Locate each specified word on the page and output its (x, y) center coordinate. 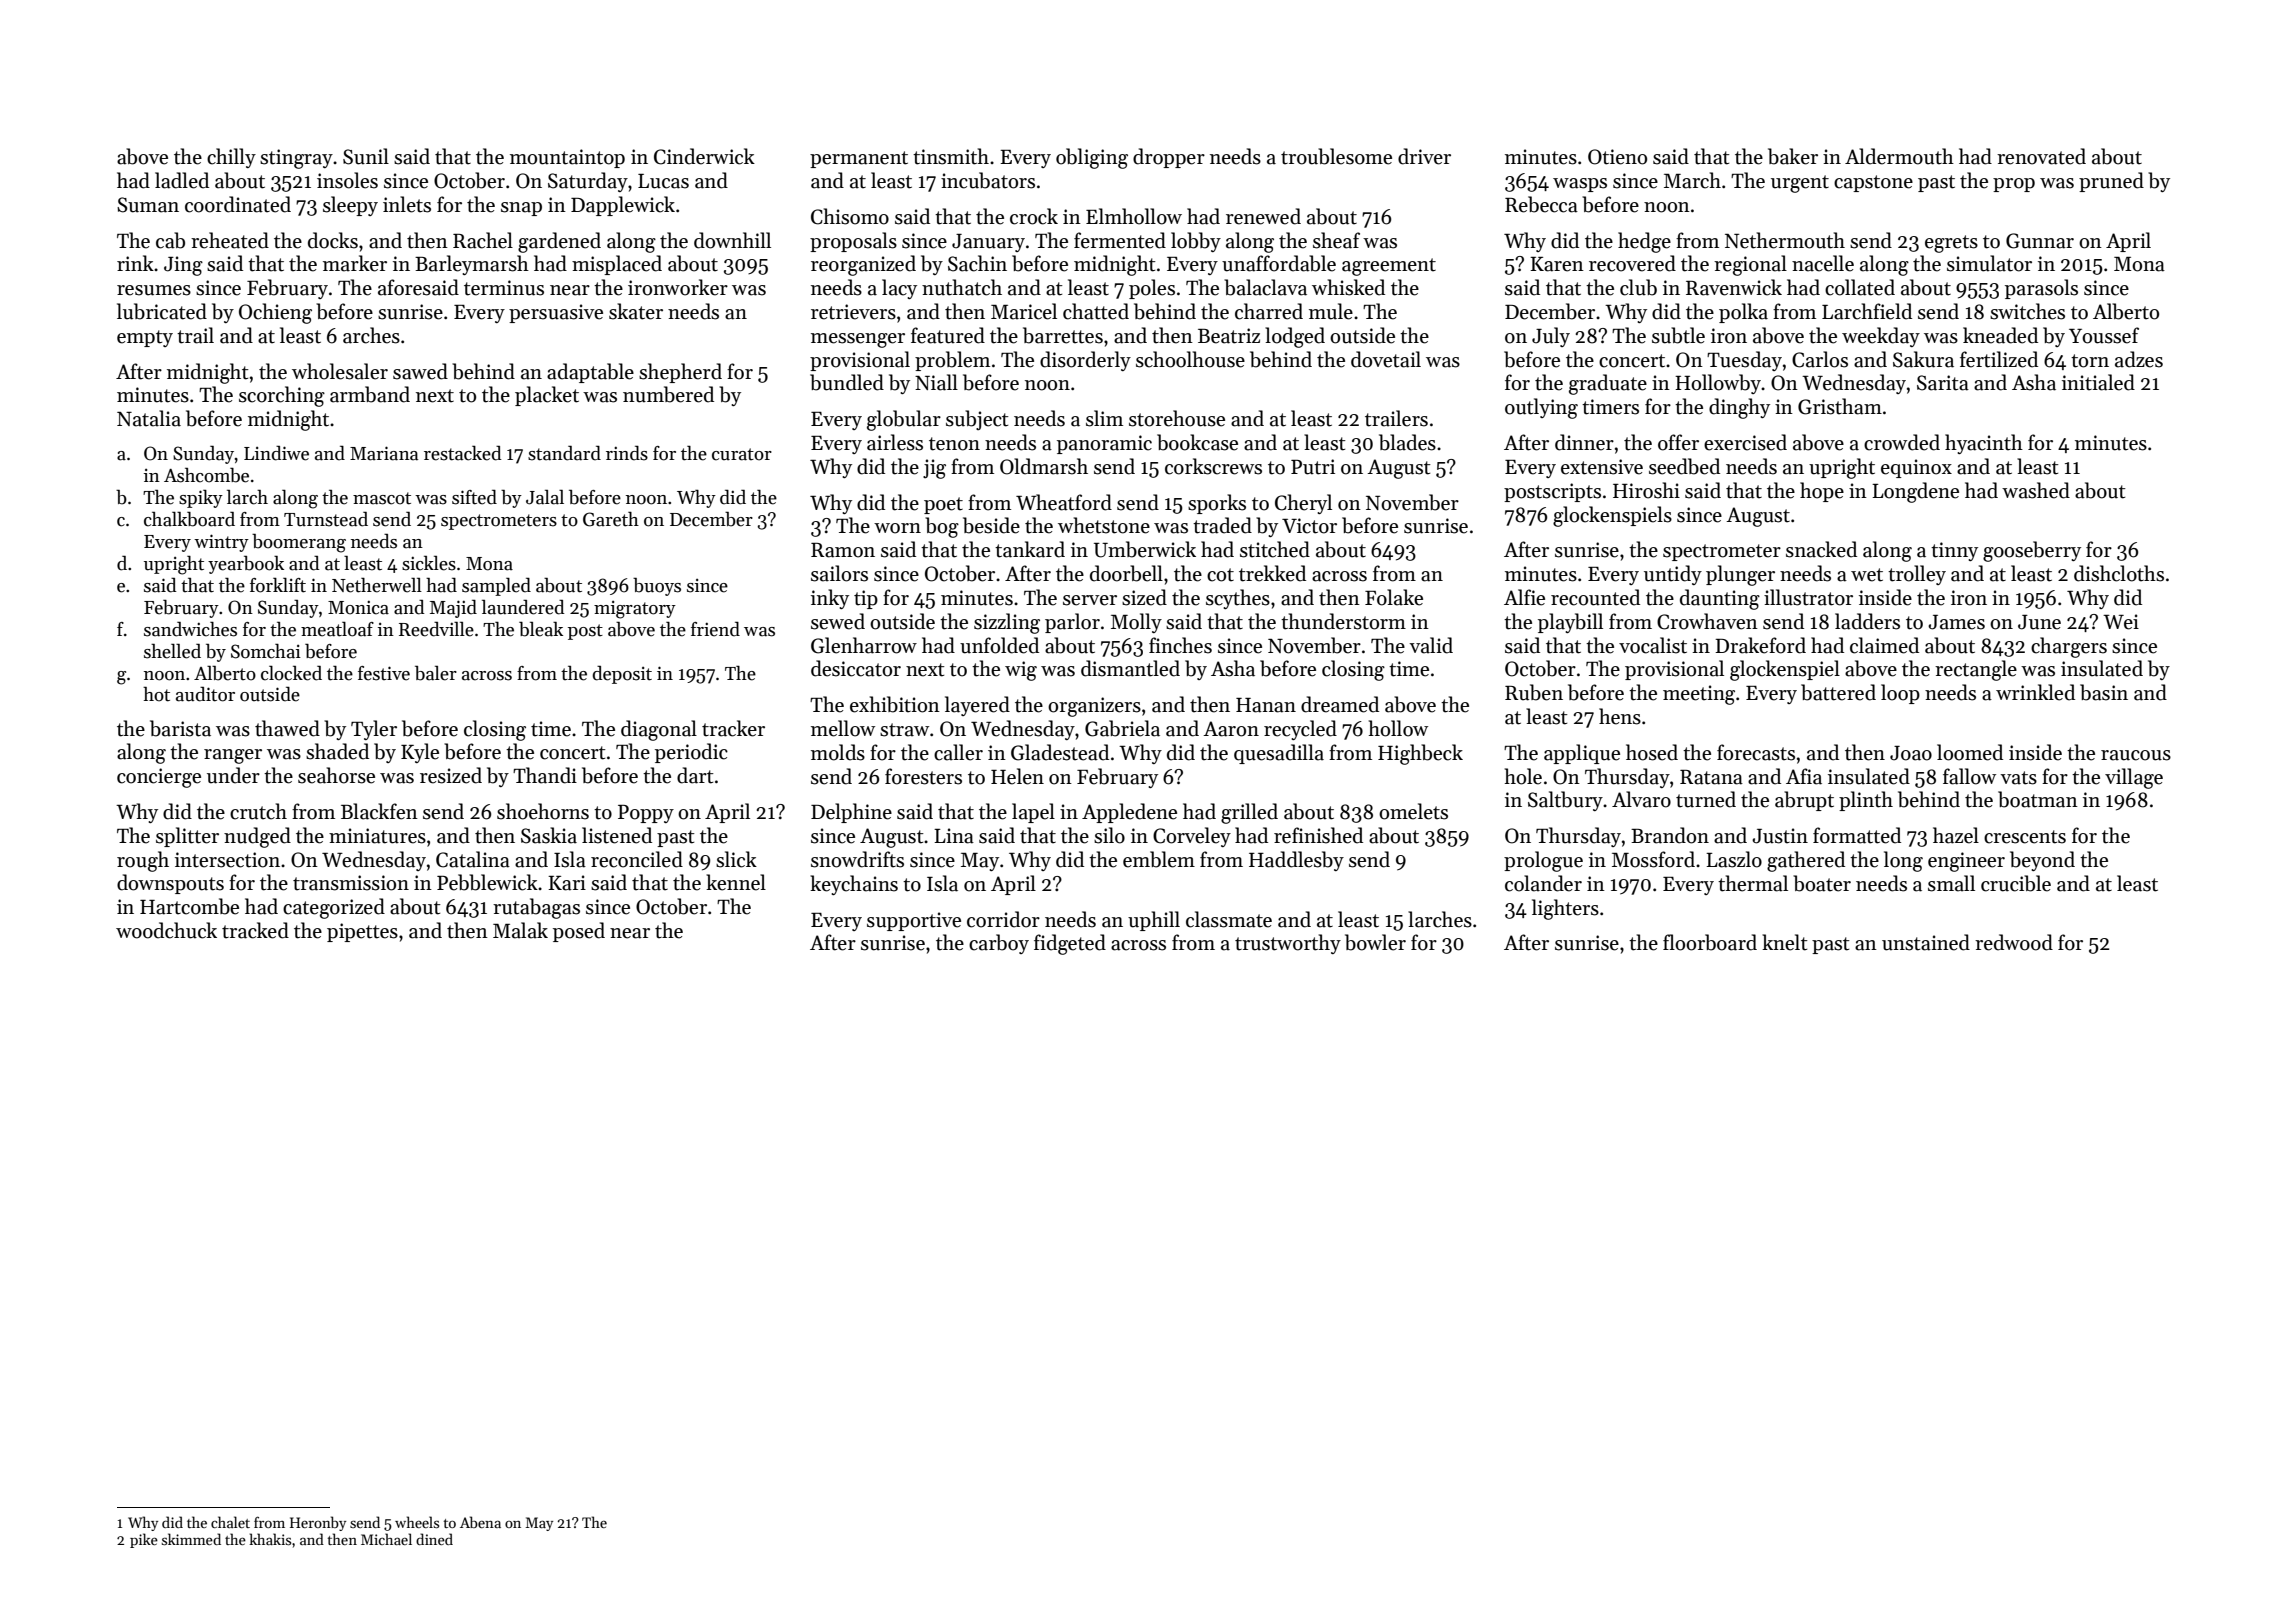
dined (434, 1539)
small (1951, 883)
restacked (463, 453)
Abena (480, 1522)
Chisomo (850, 216)
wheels (417, 1522)
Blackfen (379, 811)
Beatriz (1229, 336)
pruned (2111, 182)
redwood (2014, 942)
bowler (1375, 942)
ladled (182, 180)
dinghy (1739, 408)
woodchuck (166, 930)
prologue (1543, 861)
